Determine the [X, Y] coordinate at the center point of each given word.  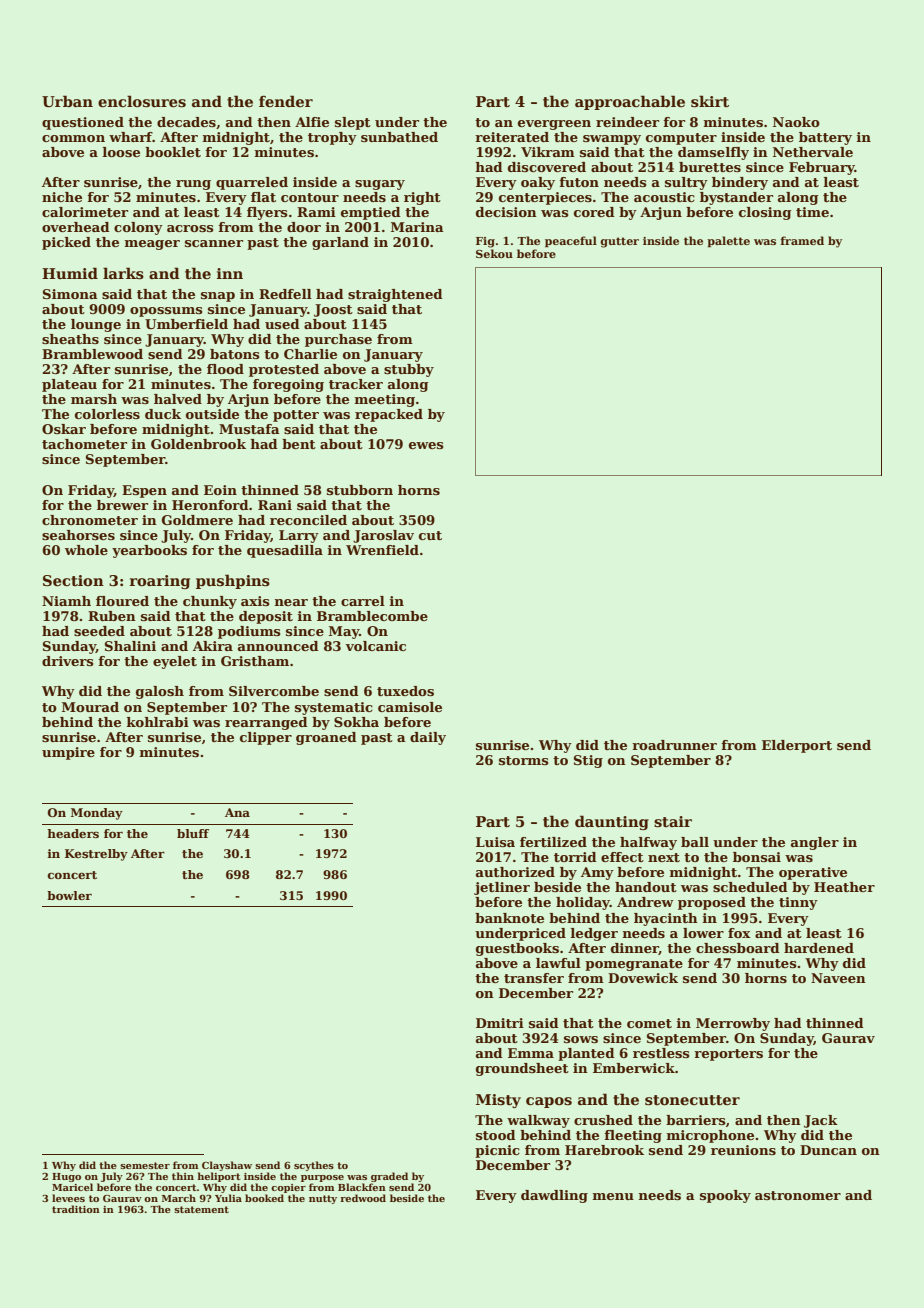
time [812, 212]
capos [549, 1102]
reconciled [308, 520]
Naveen [838, 978]
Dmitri [500, 1023]
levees [68, 1198]
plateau [69, 385]
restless [661, 1053]
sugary [380, 185]
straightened [395, 295]
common [73, 138]
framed [802, 240]
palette [728, 242]
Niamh [66, 601]
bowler [69, 895]
